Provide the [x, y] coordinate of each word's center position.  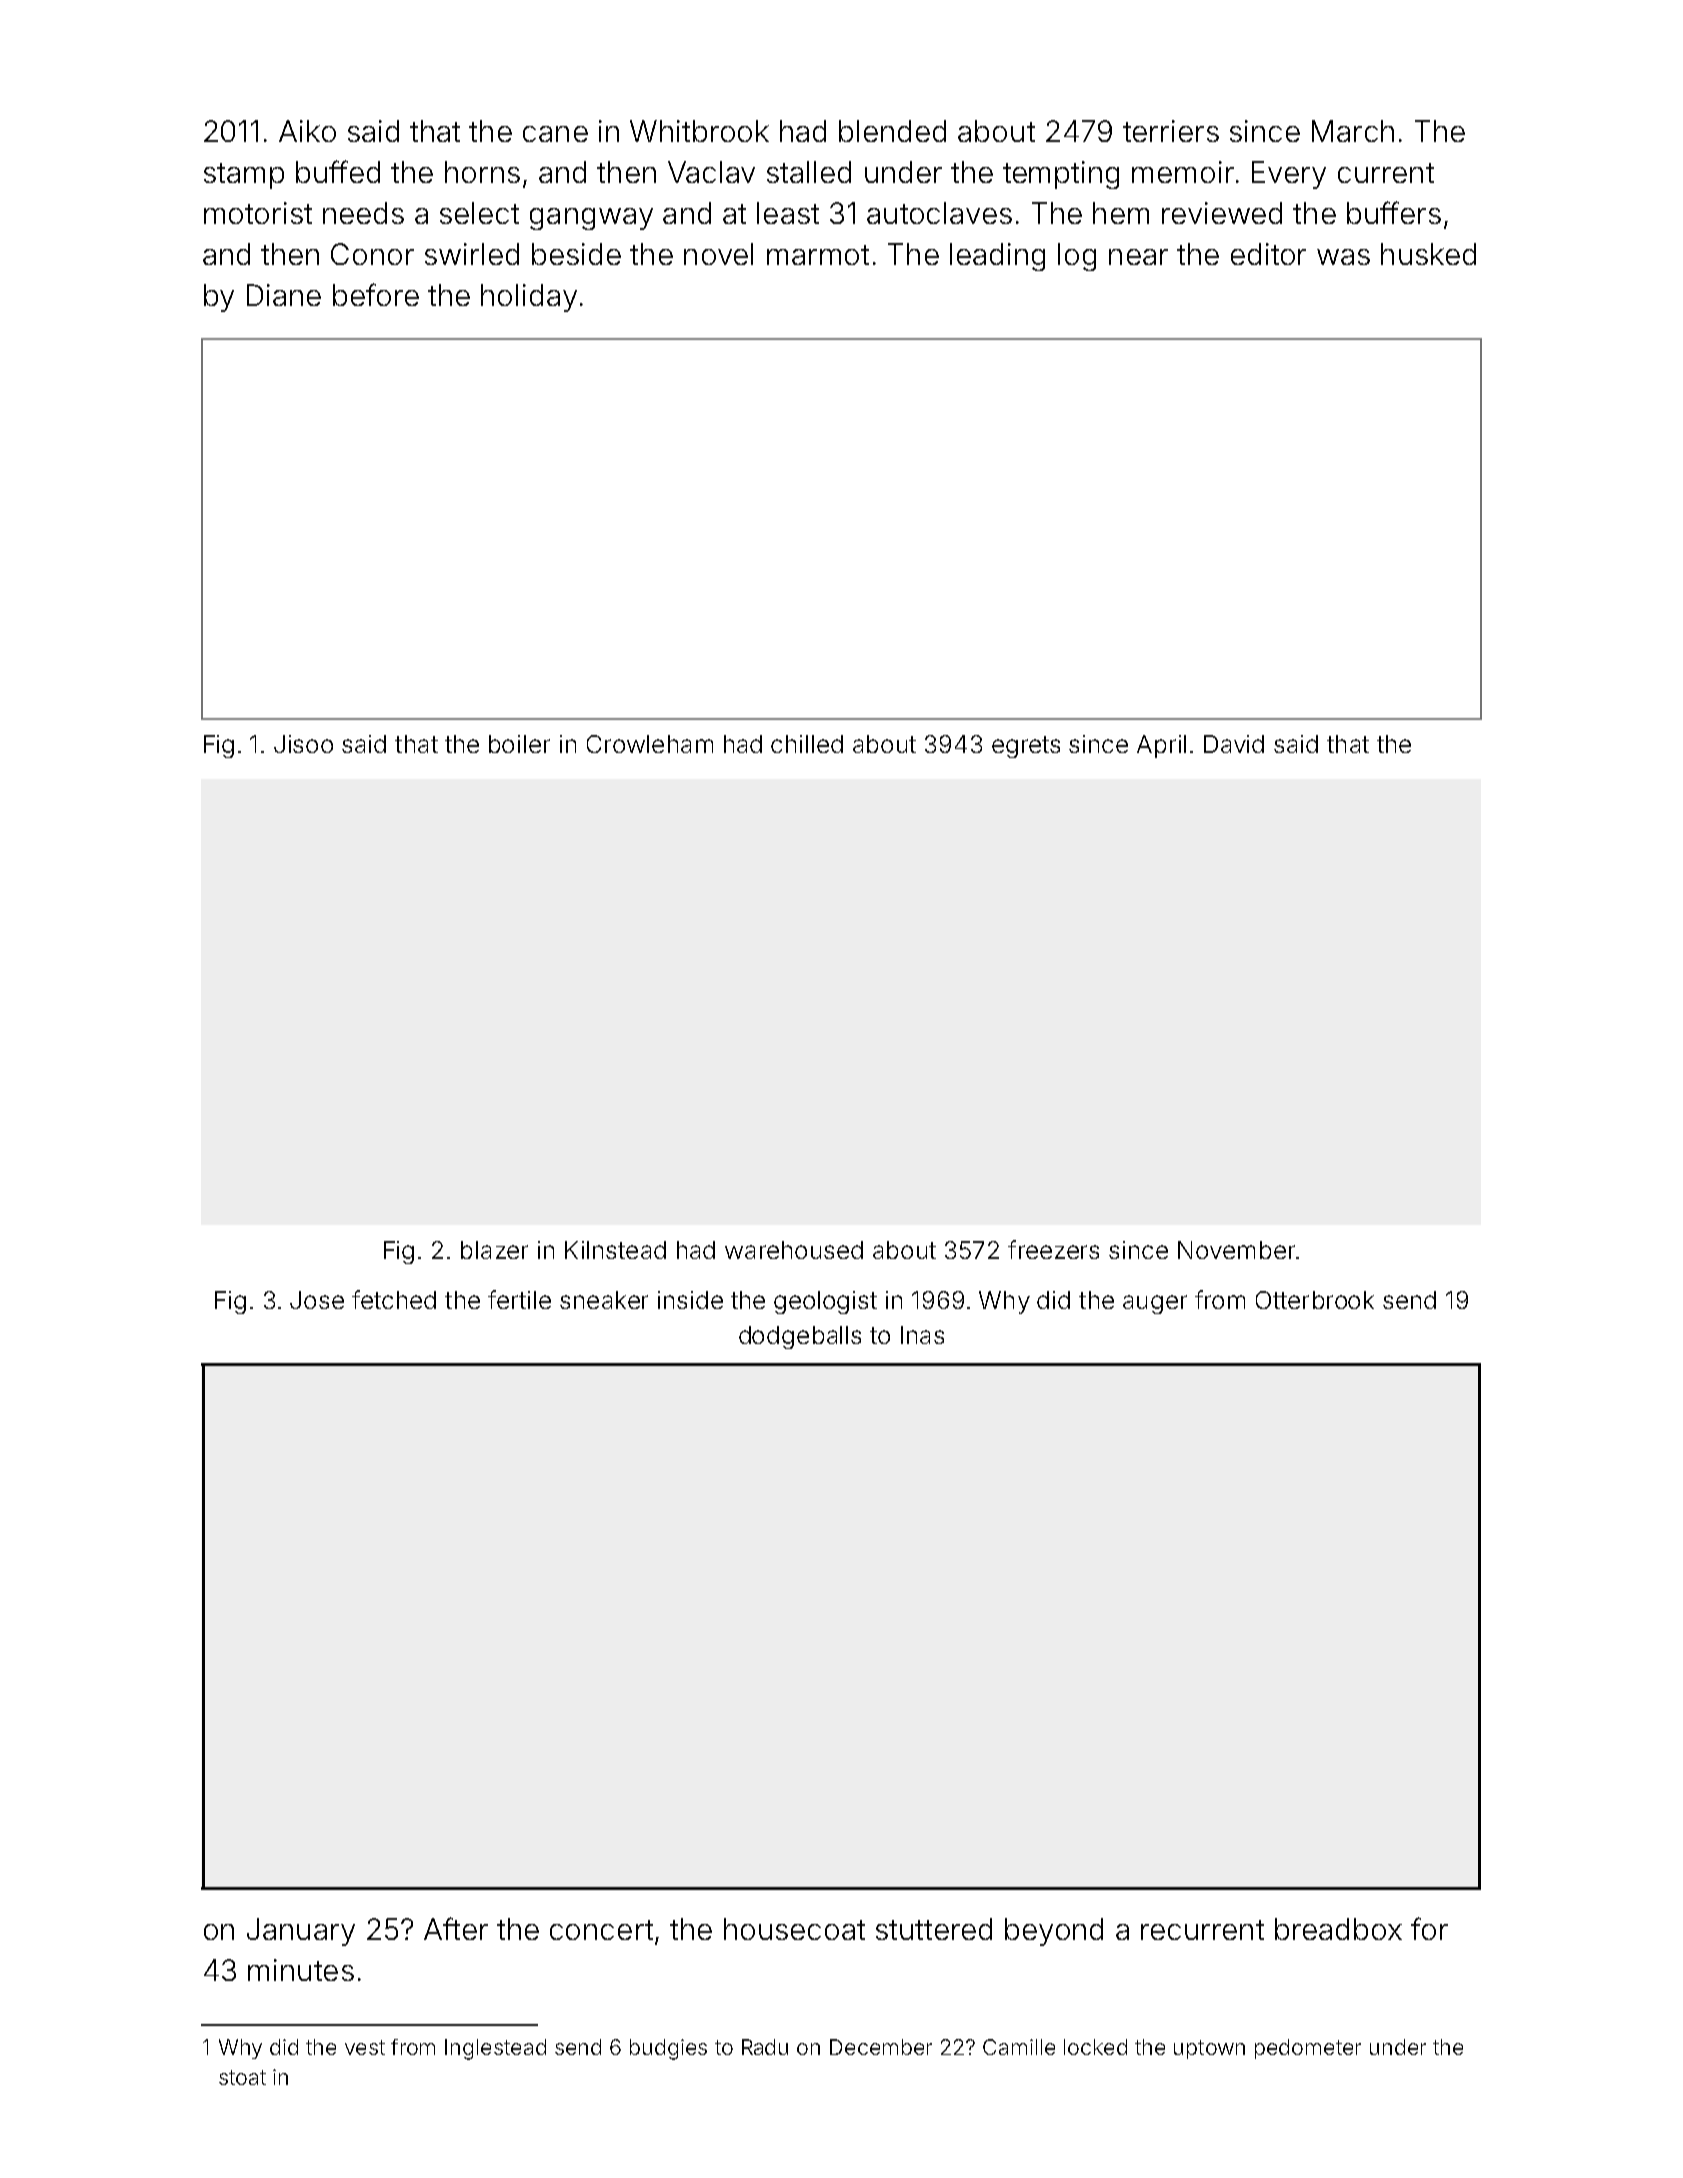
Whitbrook [699, 131]
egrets [1026, 747]
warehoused [794, 1250]
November [1236, 1250]
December [881, 2047]
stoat [242, 2077]
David [1234, 744]
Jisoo [303, 744]
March [1353, 131]
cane [555, 134]
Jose [317, 1300]
